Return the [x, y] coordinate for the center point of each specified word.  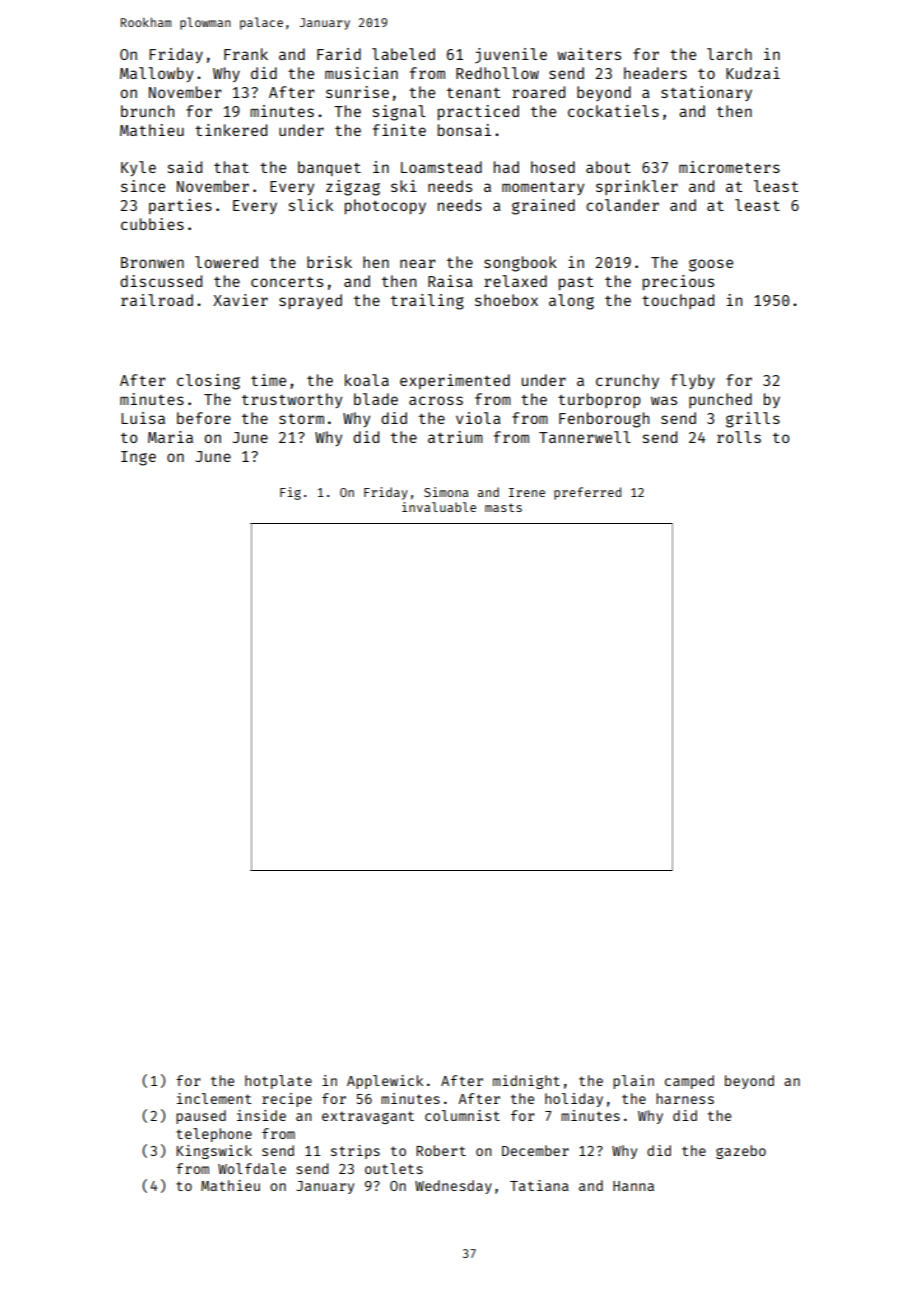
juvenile [511, 56]
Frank [246, 54]
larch [729, 54]
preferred [587, 493]
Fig [290, 493]
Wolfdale [252, 1168]
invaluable [439, 507]
